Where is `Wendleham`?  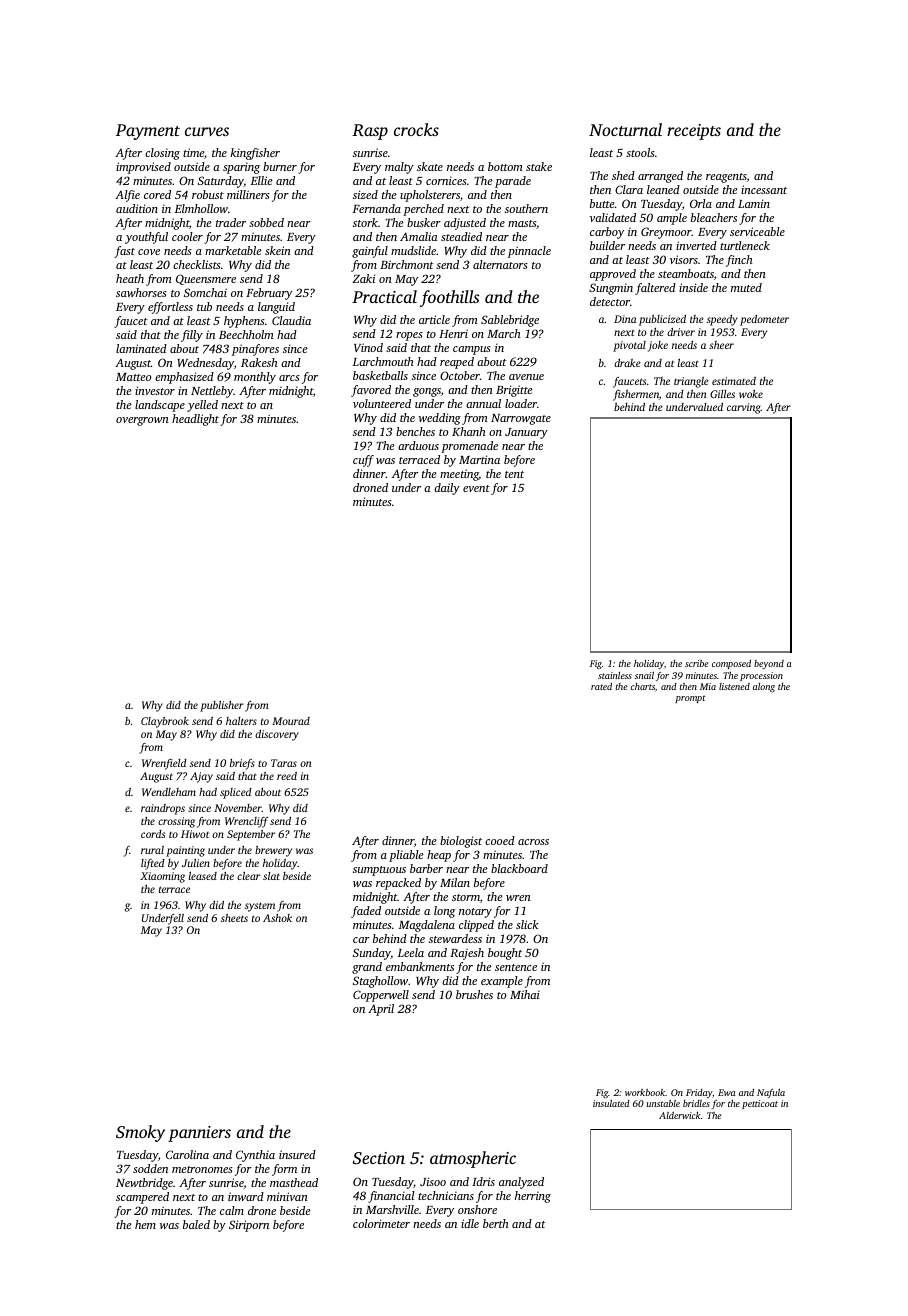 Wendleham is located at coordinates (169, 792).
